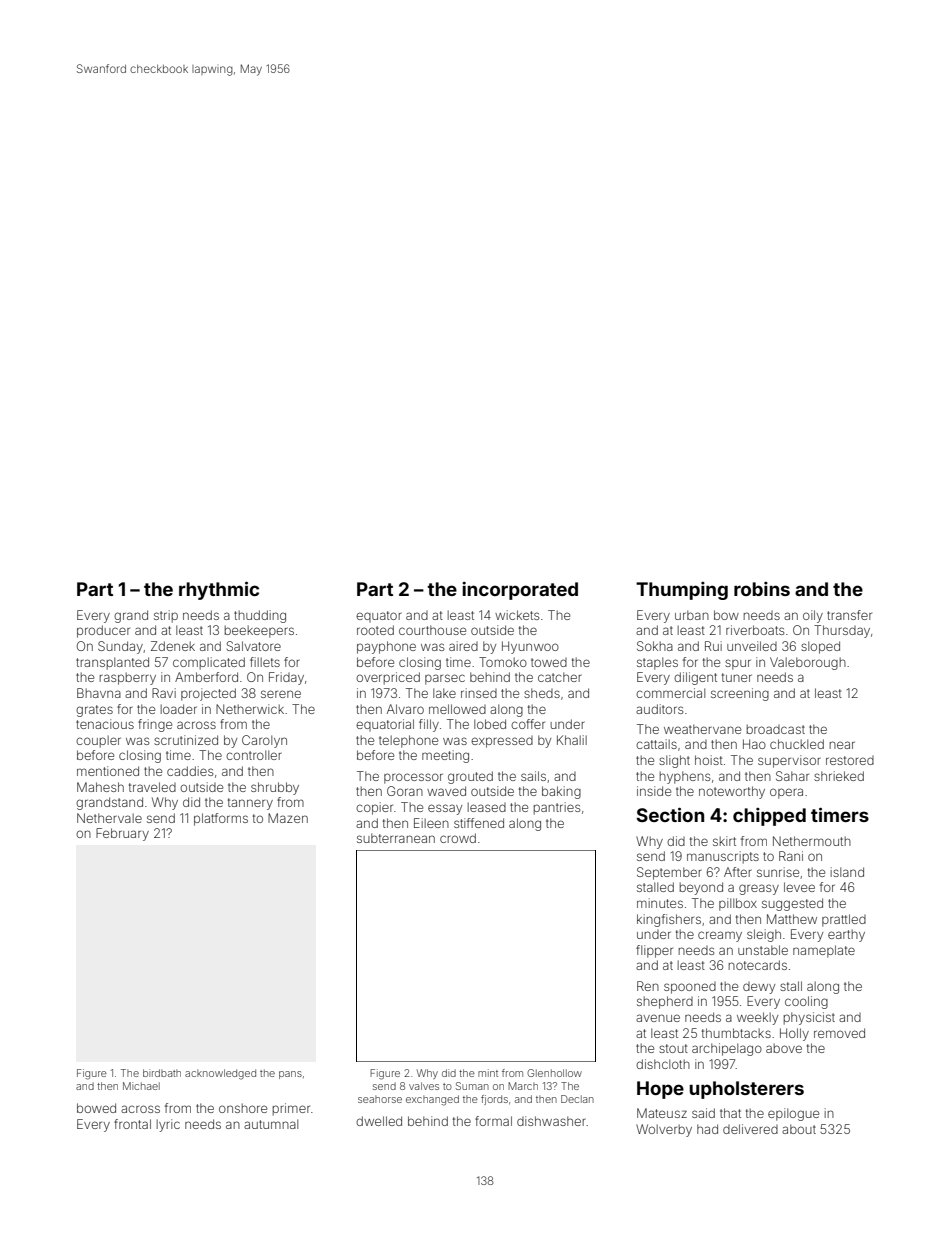 This page has height=1233, width=952. I want to click on flipper, so click(654, 951).
